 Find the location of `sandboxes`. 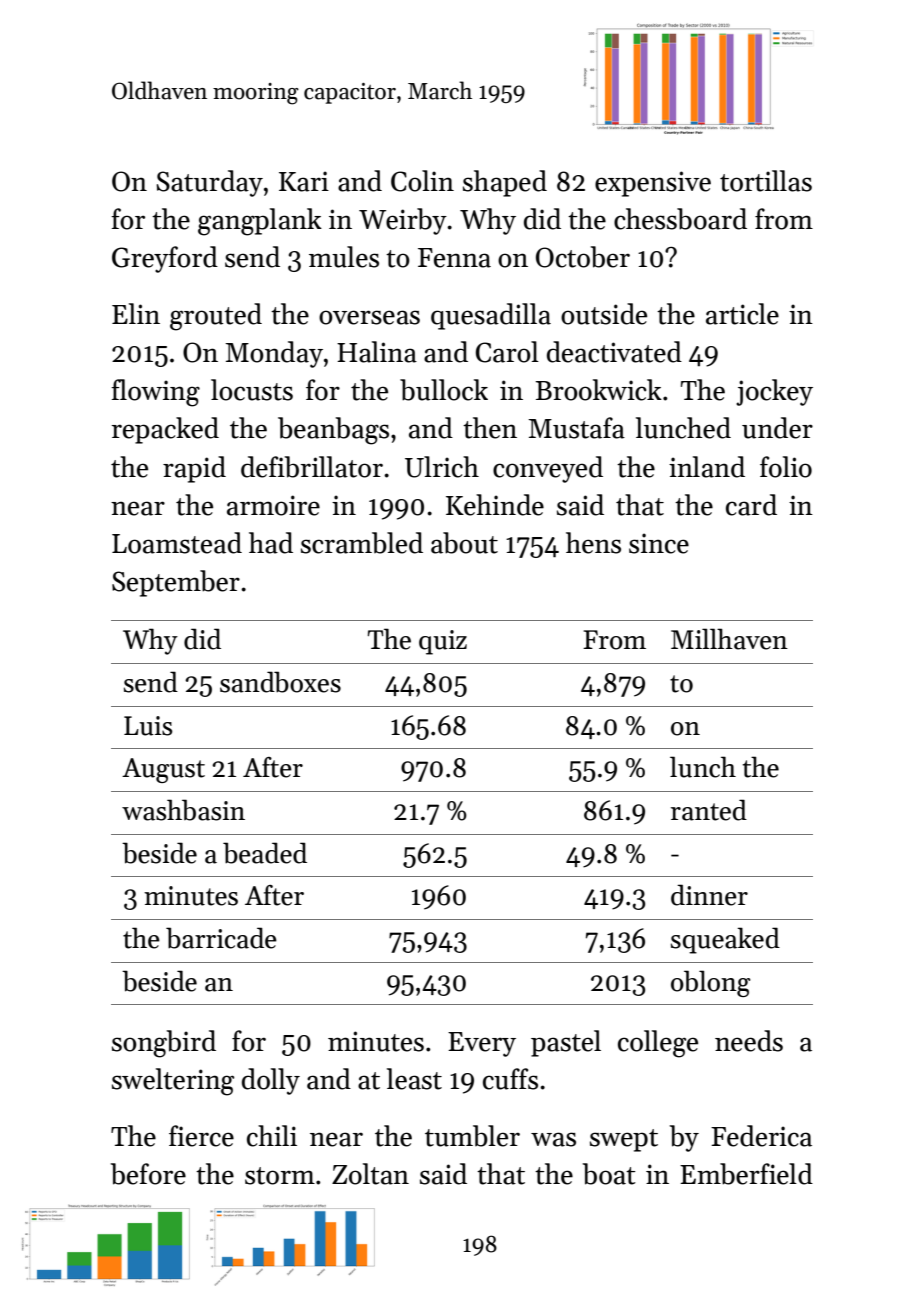

sandboxes is located at coordinates (280, 682).
